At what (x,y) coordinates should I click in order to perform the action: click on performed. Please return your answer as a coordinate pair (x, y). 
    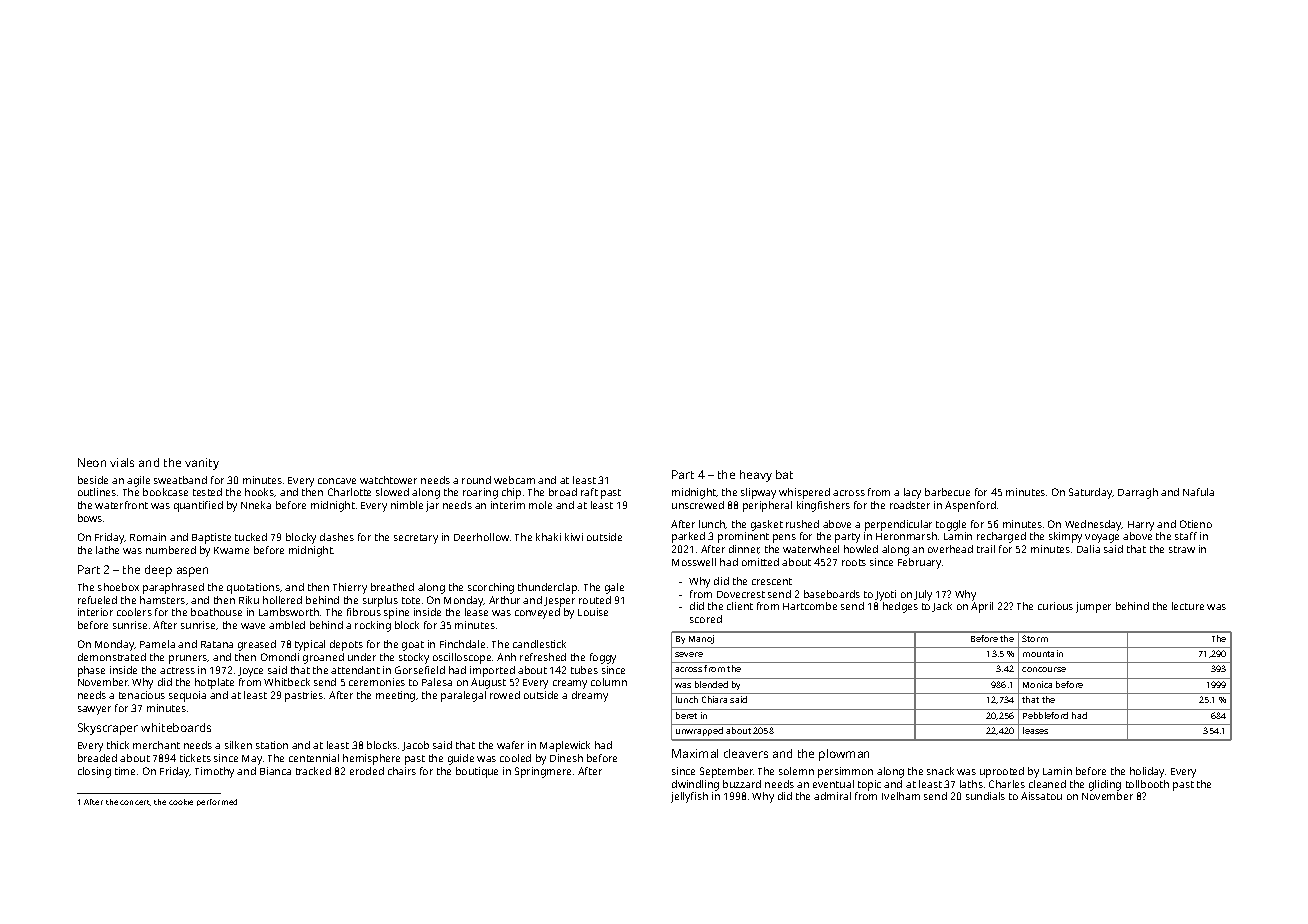
    Looking at the image, I should click on (217, 802).
